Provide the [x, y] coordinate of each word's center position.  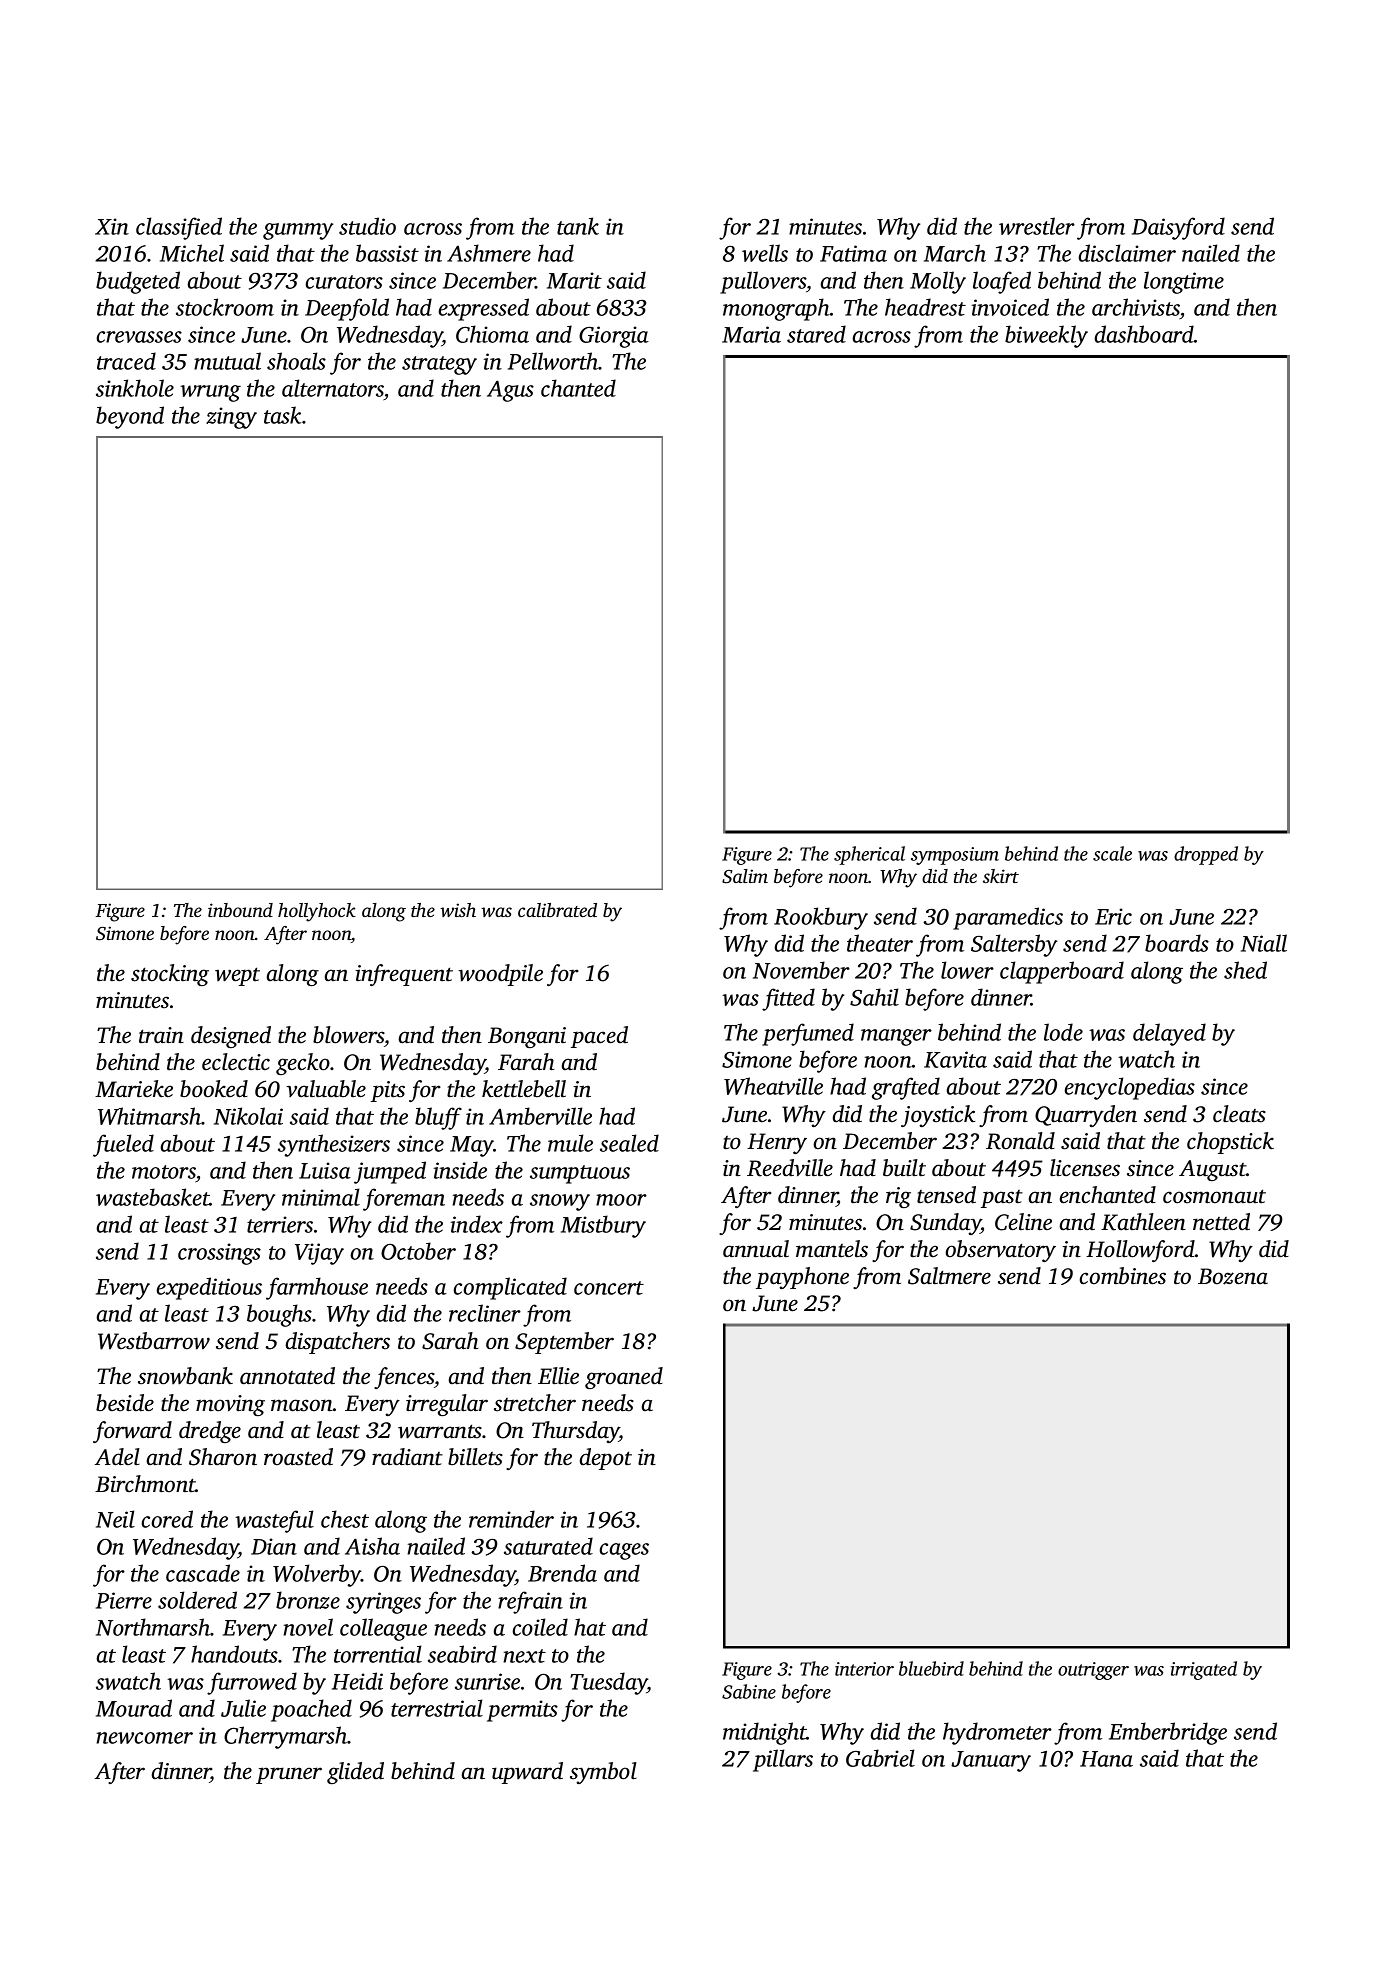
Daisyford [1178, 228]
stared [816, 334]
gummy [298, 231]
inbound [240, 910]
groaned [624, 1378]
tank [578, 226]
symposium [955, 856]
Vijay [319, 1254]
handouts [234, 1654]
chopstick [1230, 1143]
